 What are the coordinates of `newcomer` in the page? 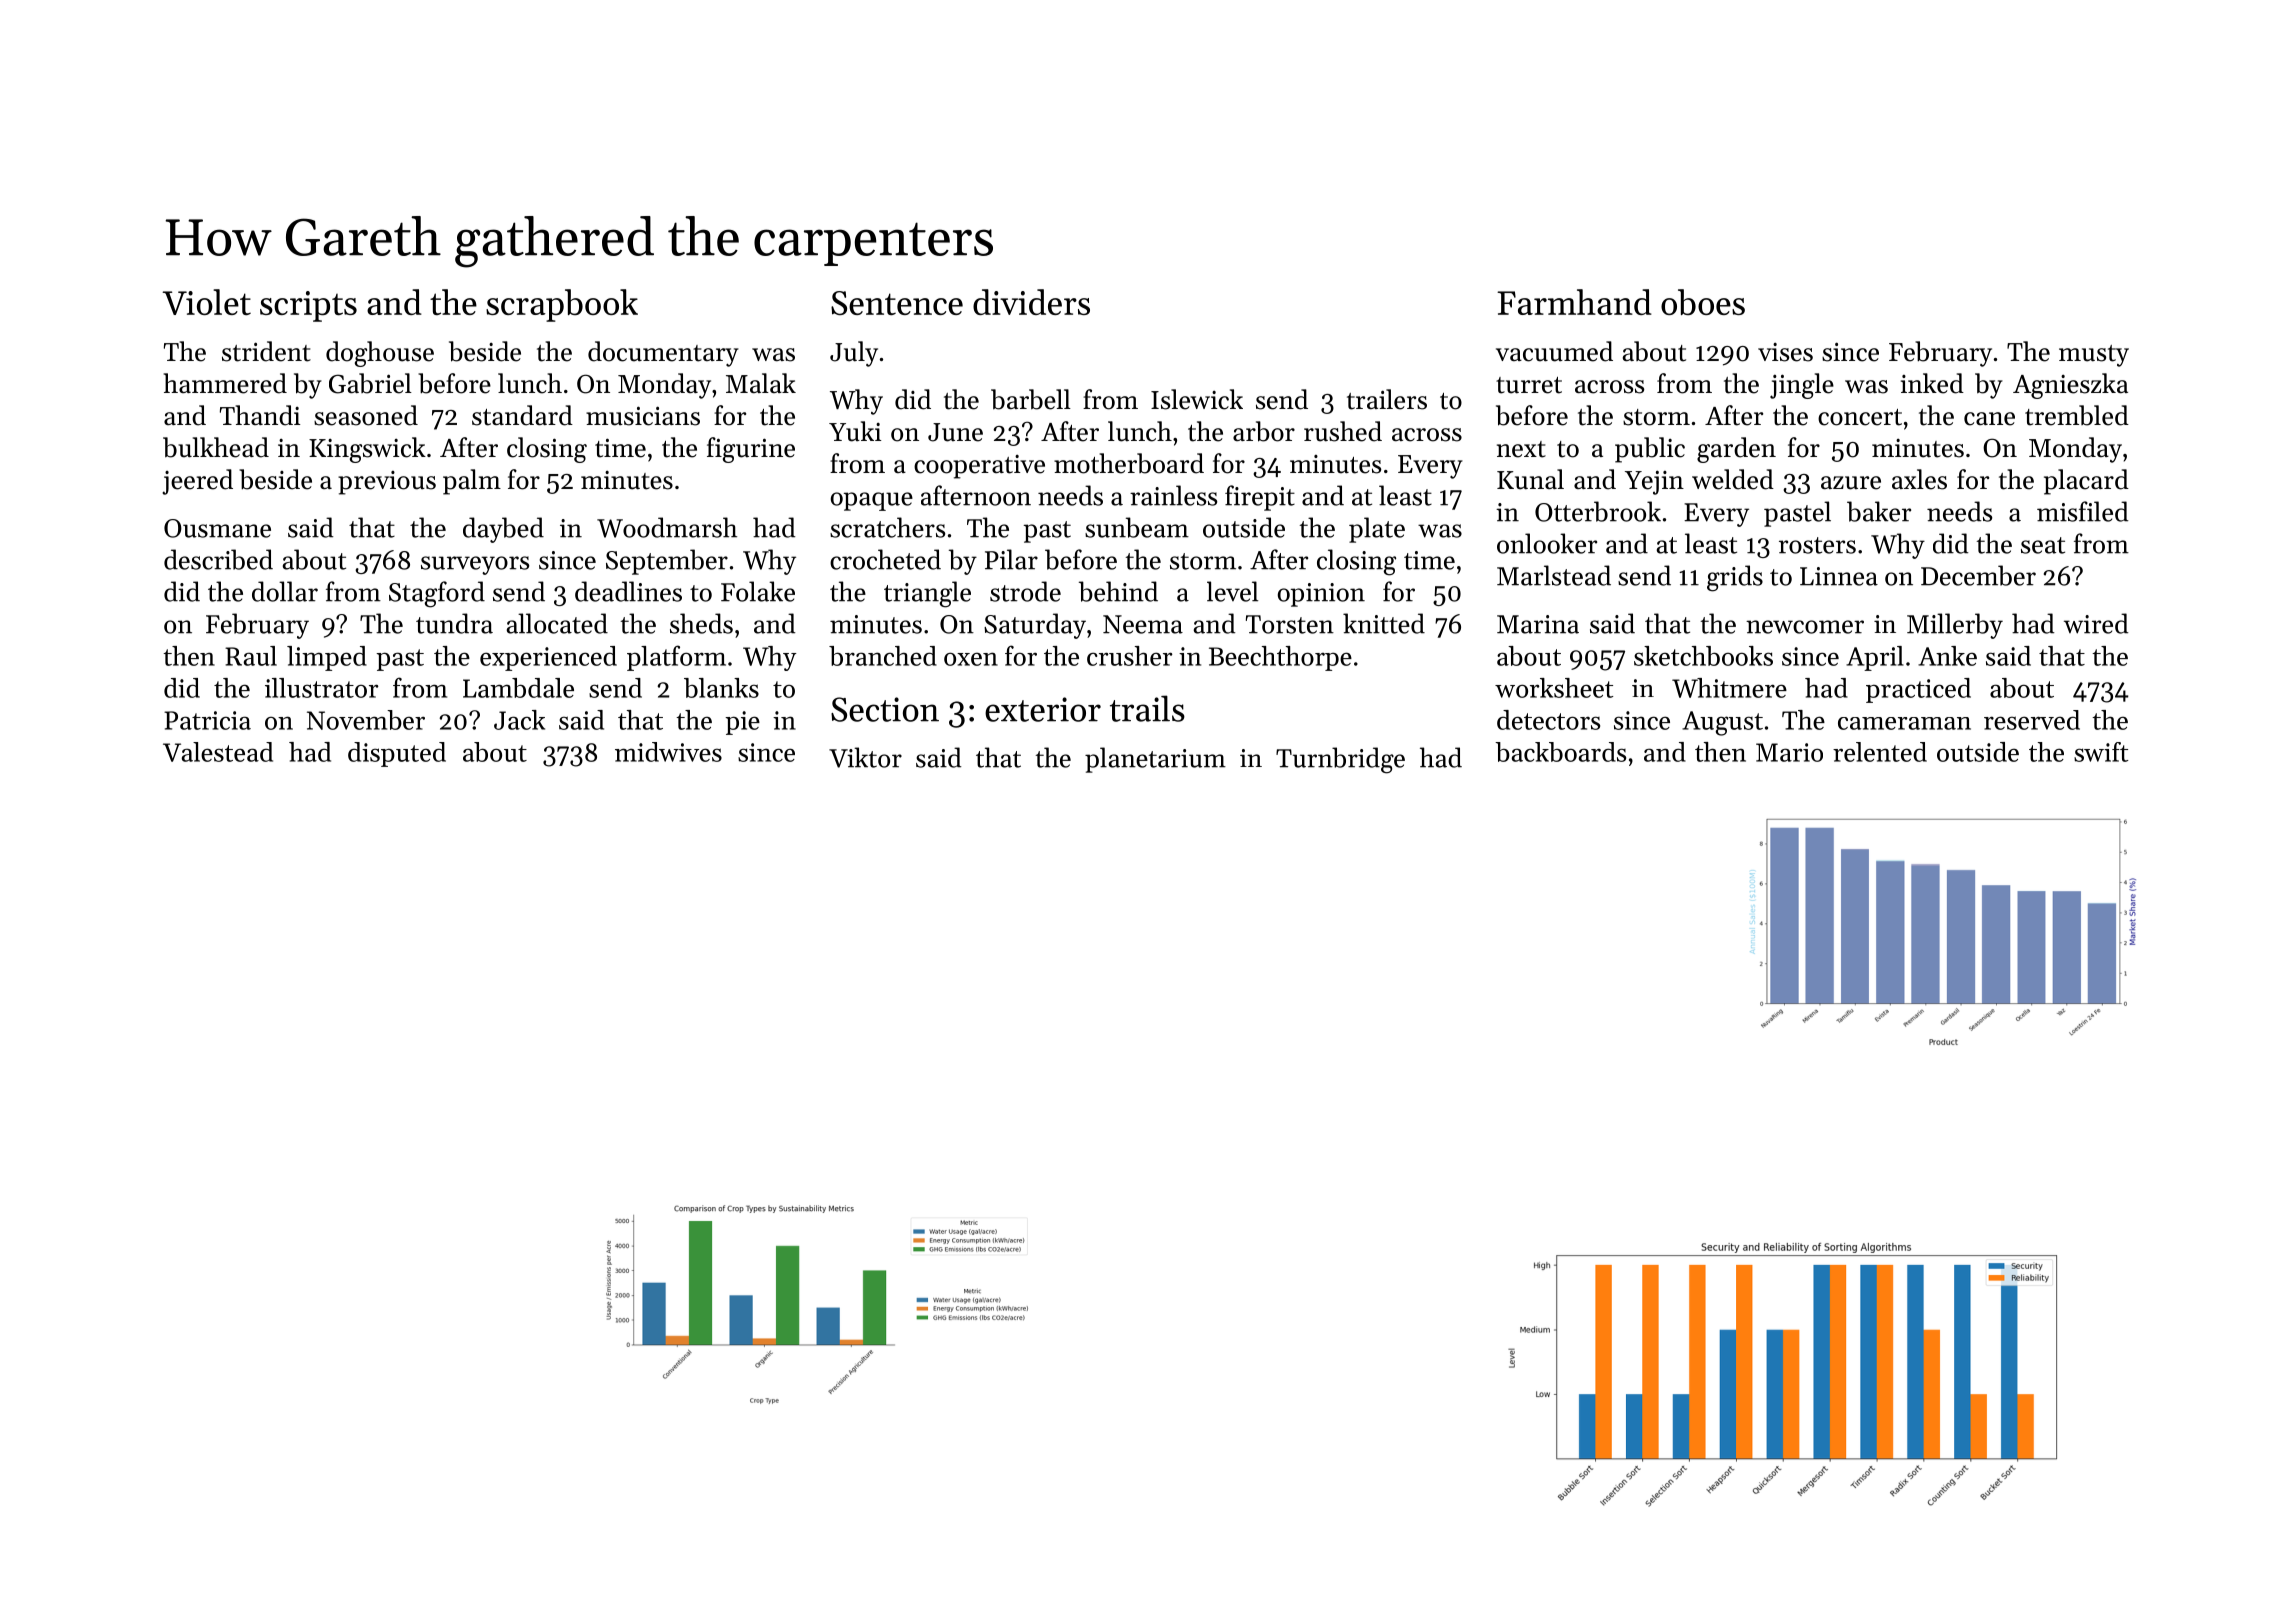 It's located at (1805, 627).
